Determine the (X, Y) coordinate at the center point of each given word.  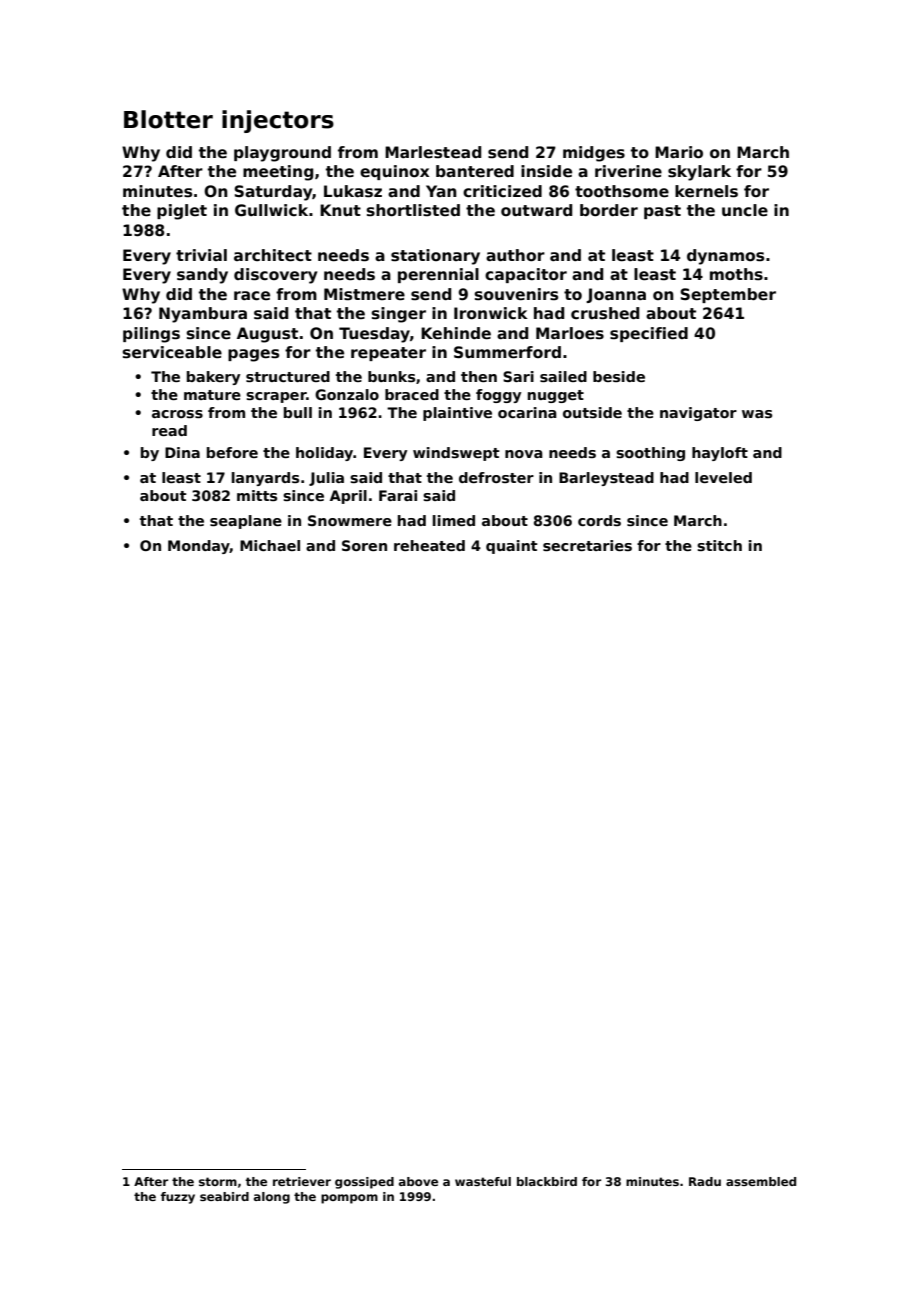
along (272, 1198)
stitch (719, 545)
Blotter (168, 119)
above (418, 1181)
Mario (679, 152)
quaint (511, 547)
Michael (270, 545)
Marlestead (433, 152)
